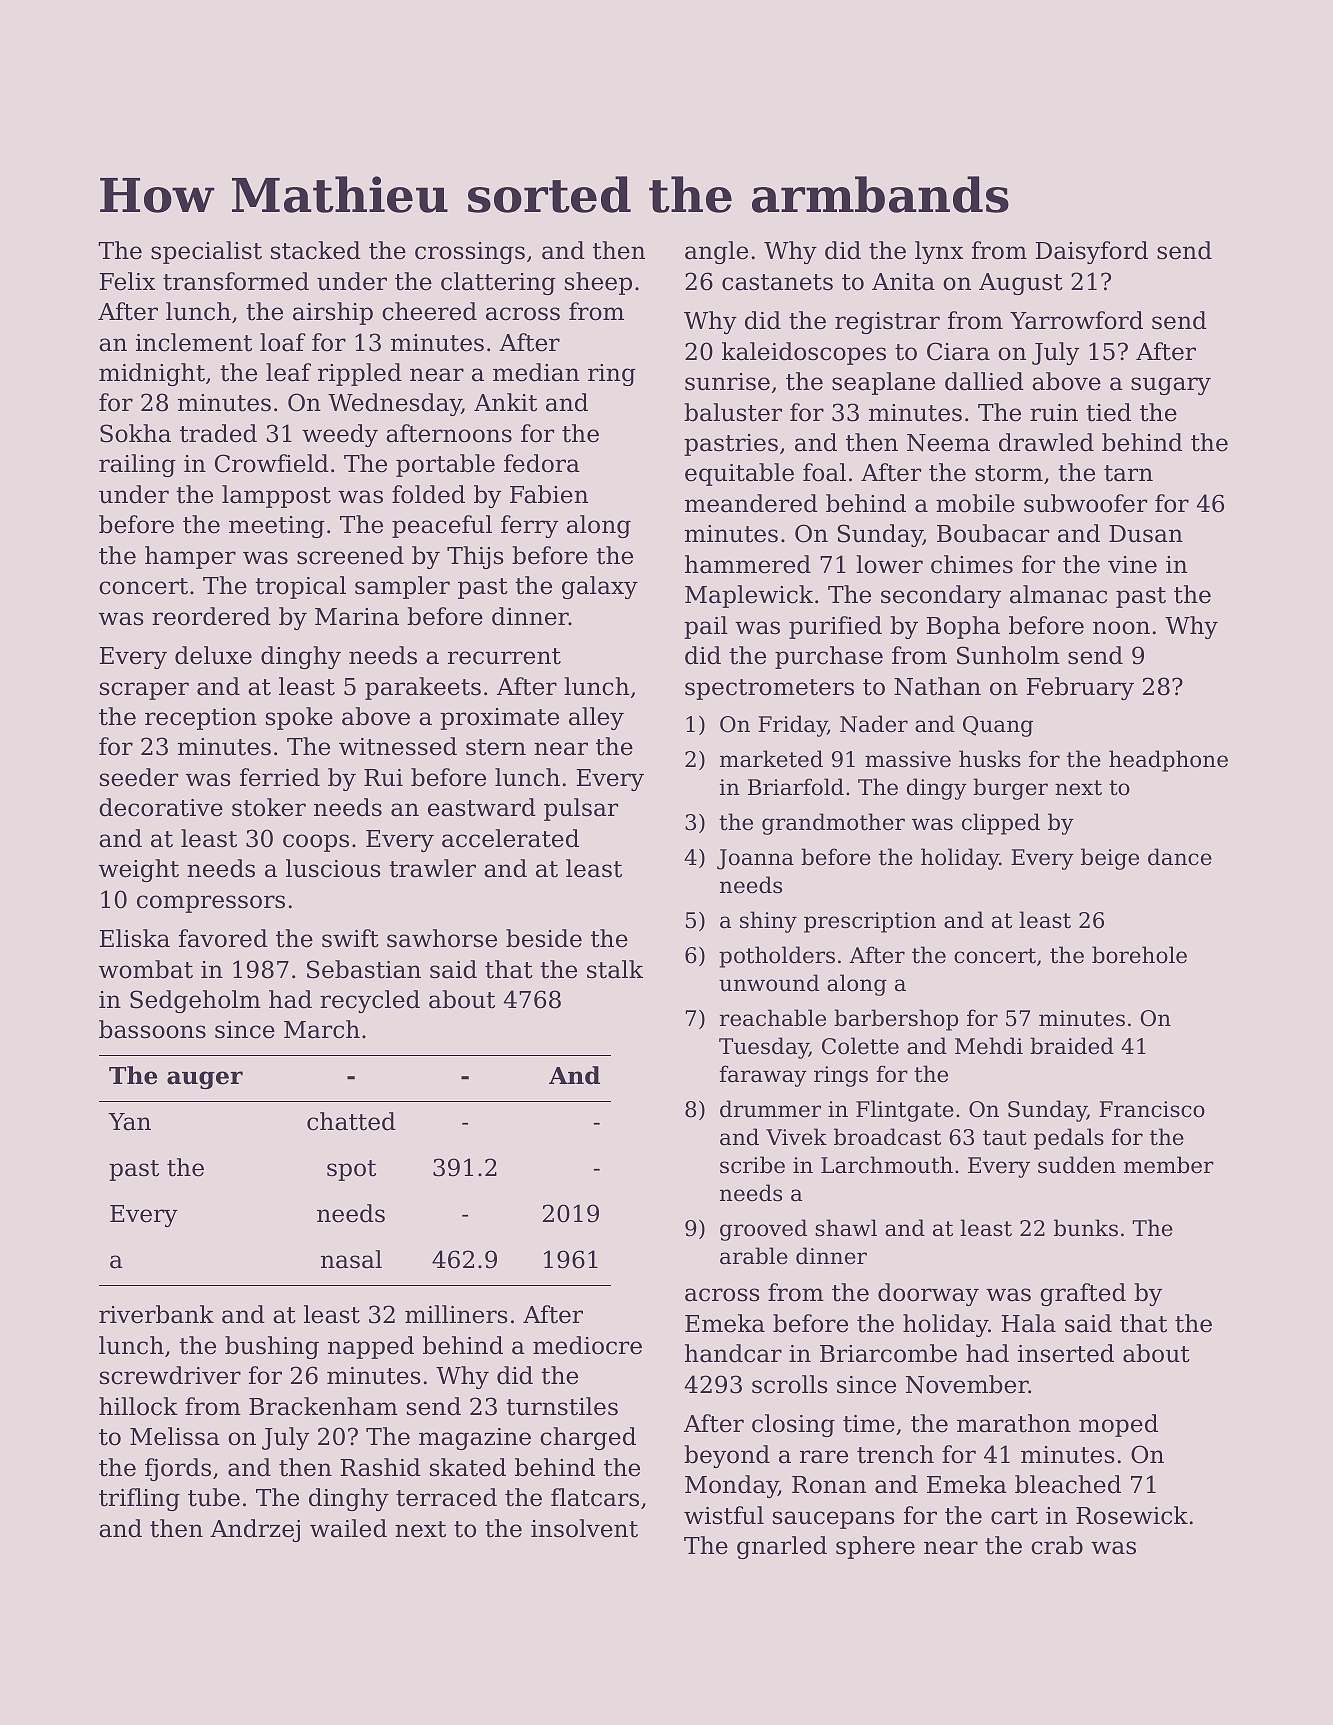 The width and height of the image is (1333, 1725). What do you see at coordinates (544, 938) in the image?
I see `beside` at bounding box center [544, 938].
